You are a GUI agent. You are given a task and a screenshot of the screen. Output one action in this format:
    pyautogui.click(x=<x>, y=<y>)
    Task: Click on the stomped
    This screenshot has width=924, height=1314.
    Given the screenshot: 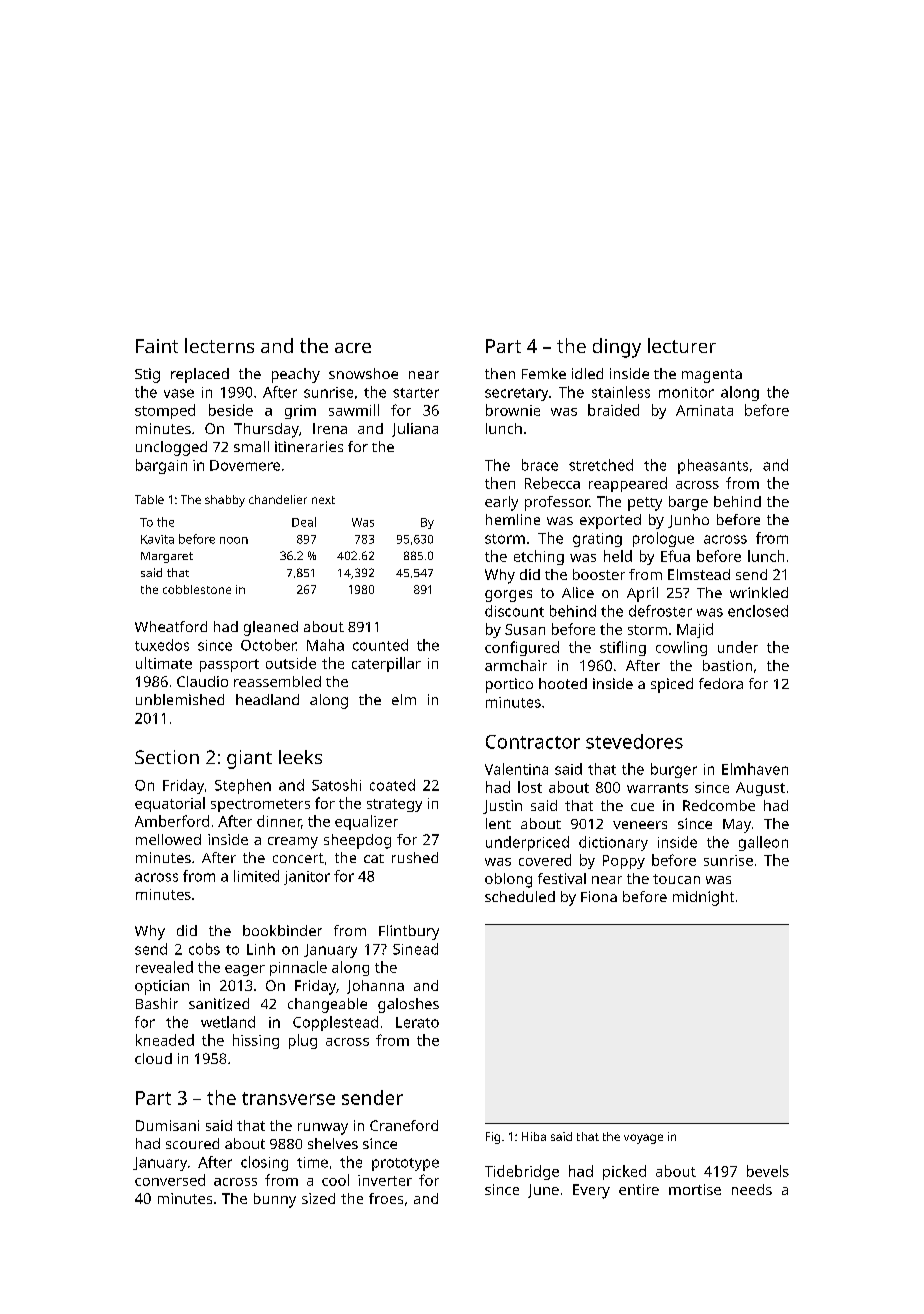 What is the action you would take?
    pyautogui.click(x=165, y=411)
